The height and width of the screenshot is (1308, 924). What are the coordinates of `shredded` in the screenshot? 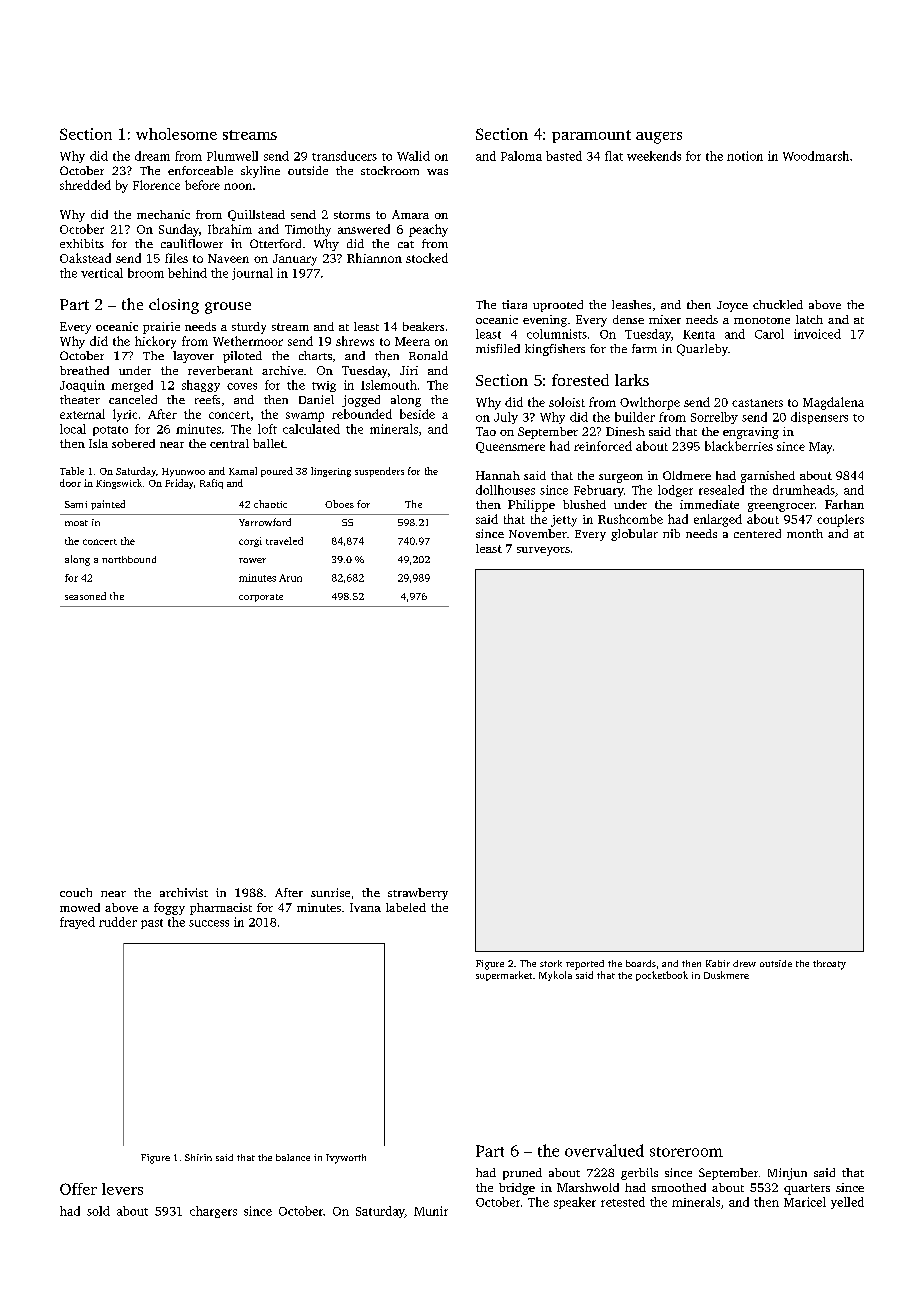 It's located at (85, 185).
